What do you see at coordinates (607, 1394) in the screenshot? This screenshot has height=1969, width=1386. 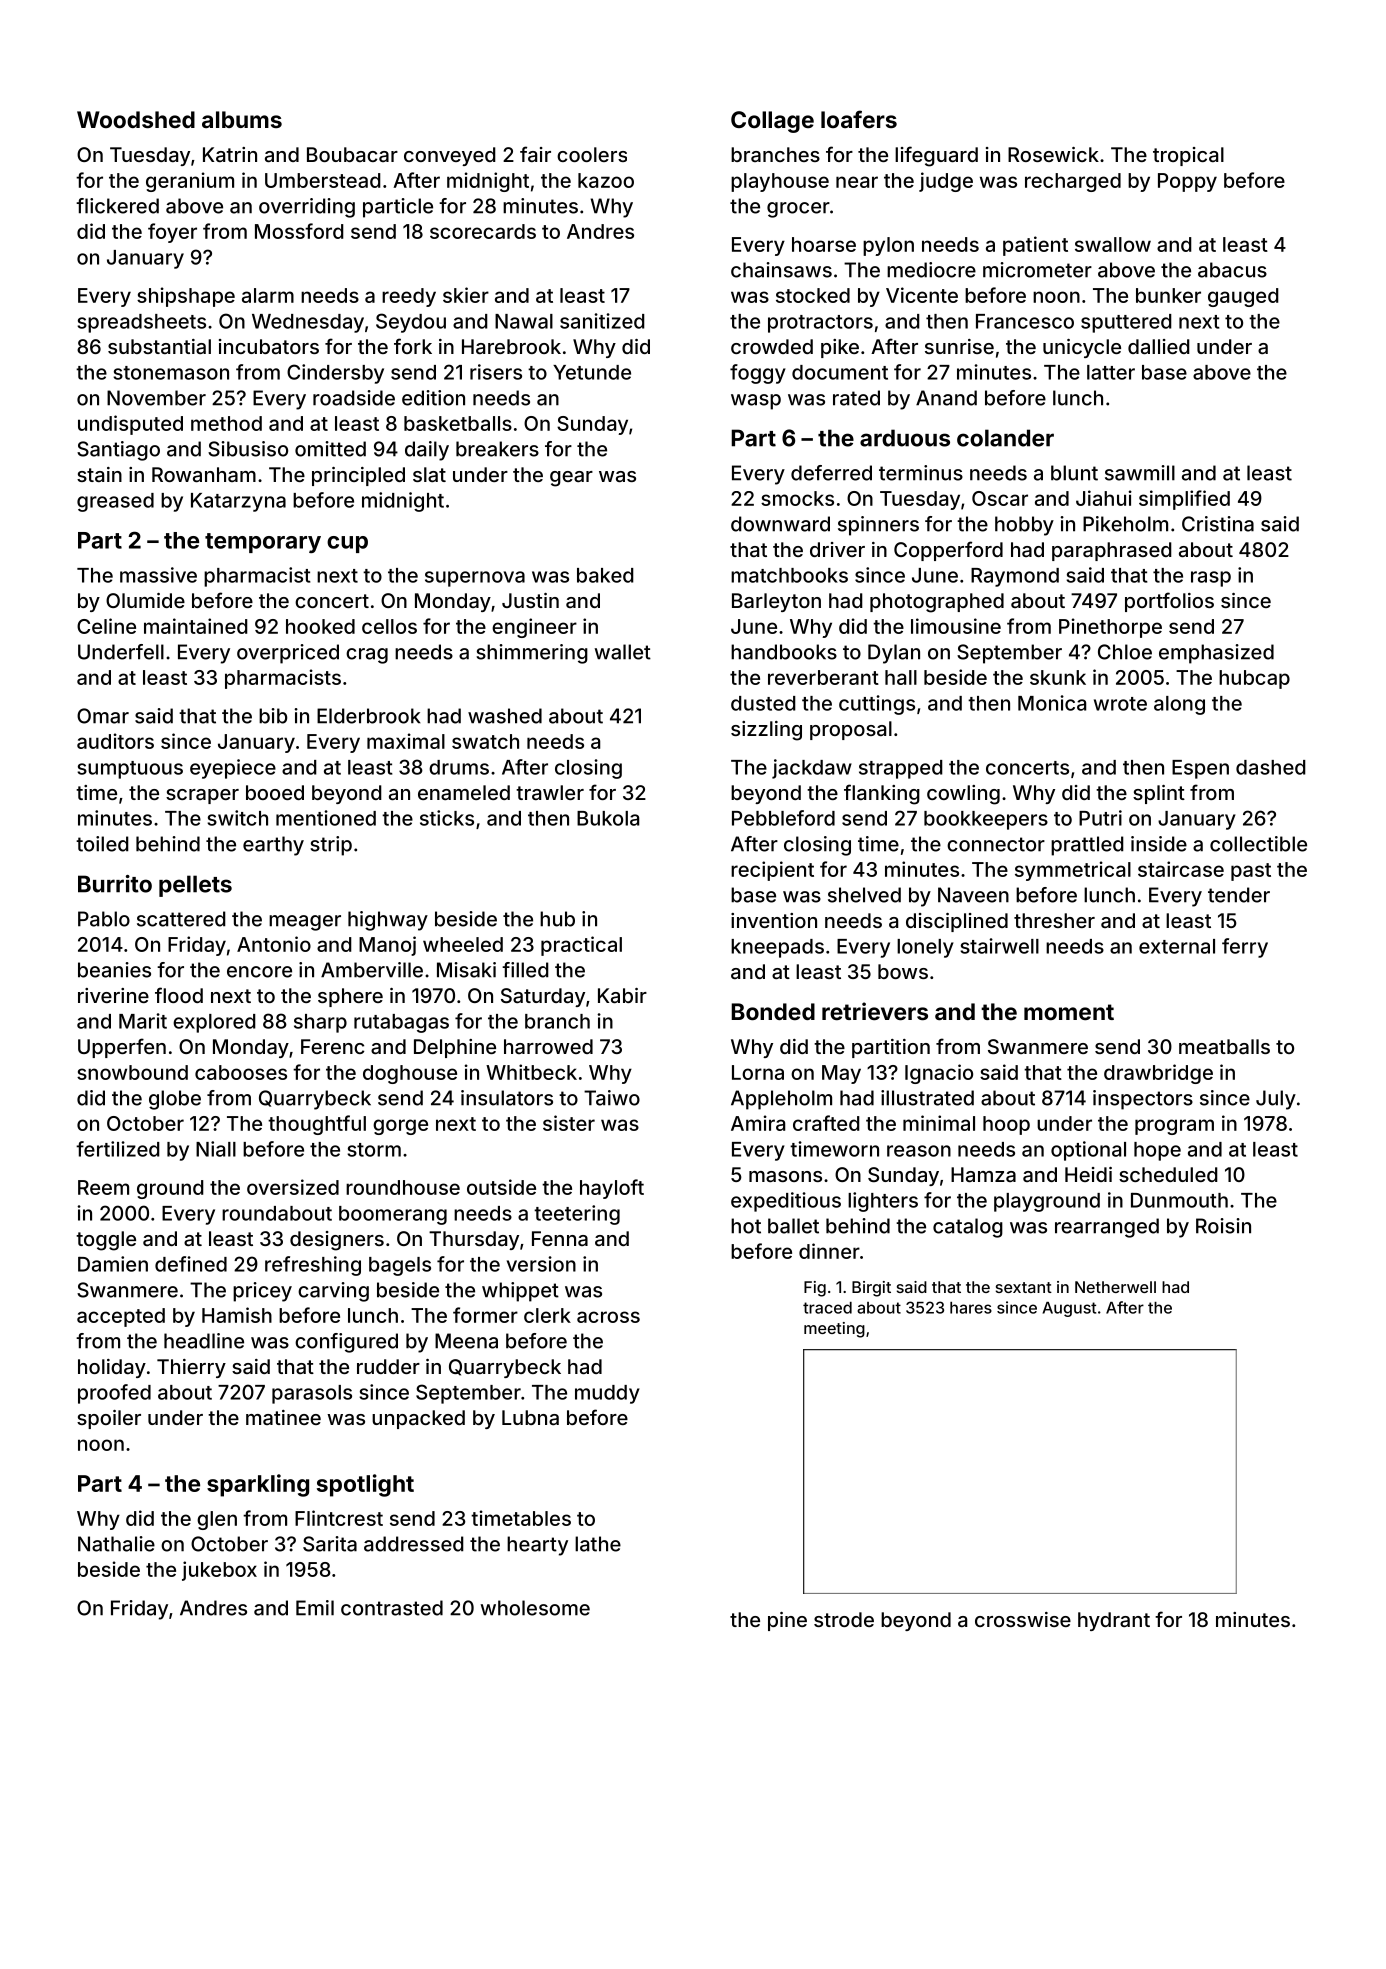 I see `muddy` at bounding box center [607, 1394].
